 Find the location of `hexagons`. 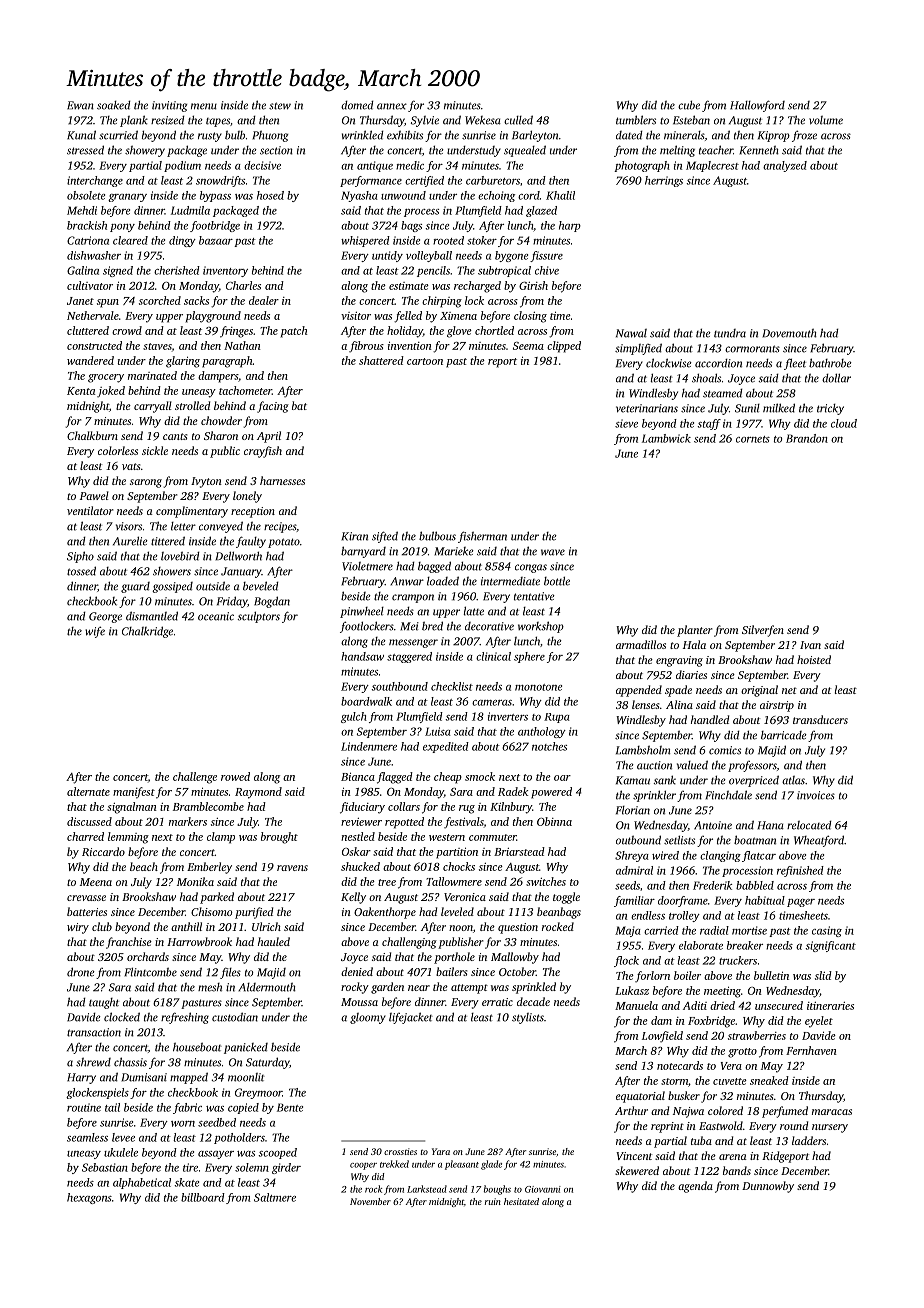

hexagons is located at coordinates (89, 1198).
